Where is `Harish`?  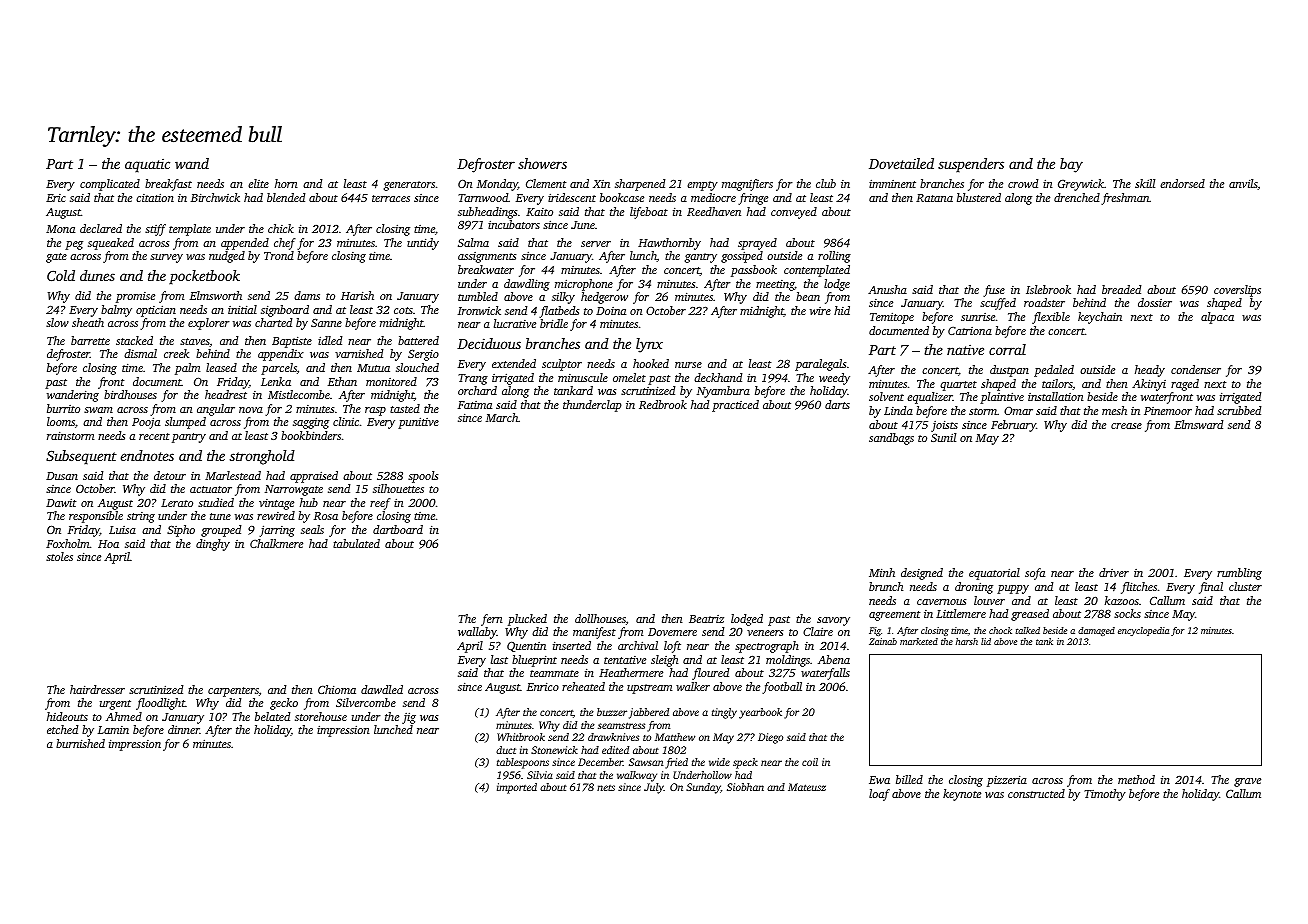
Harish is located at coordinates (357, 295).
